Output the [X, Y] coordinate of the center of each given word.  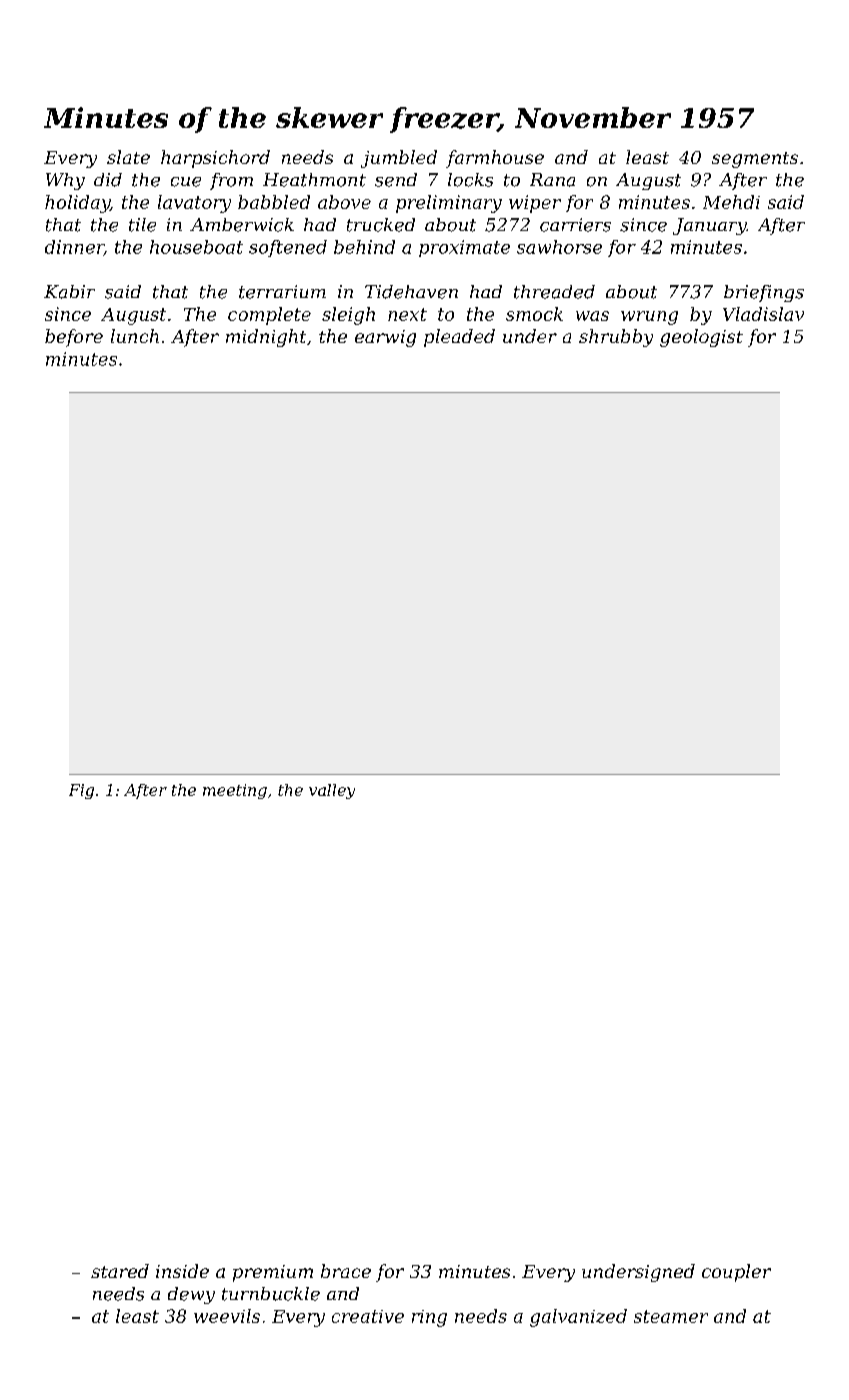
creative [368, 1316]
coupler [736, 1273]
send [396, 180]
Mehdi [731, 202]
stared [120, 1271]
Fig [81, 791]
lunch [135, 336]
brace [346, 1271]
